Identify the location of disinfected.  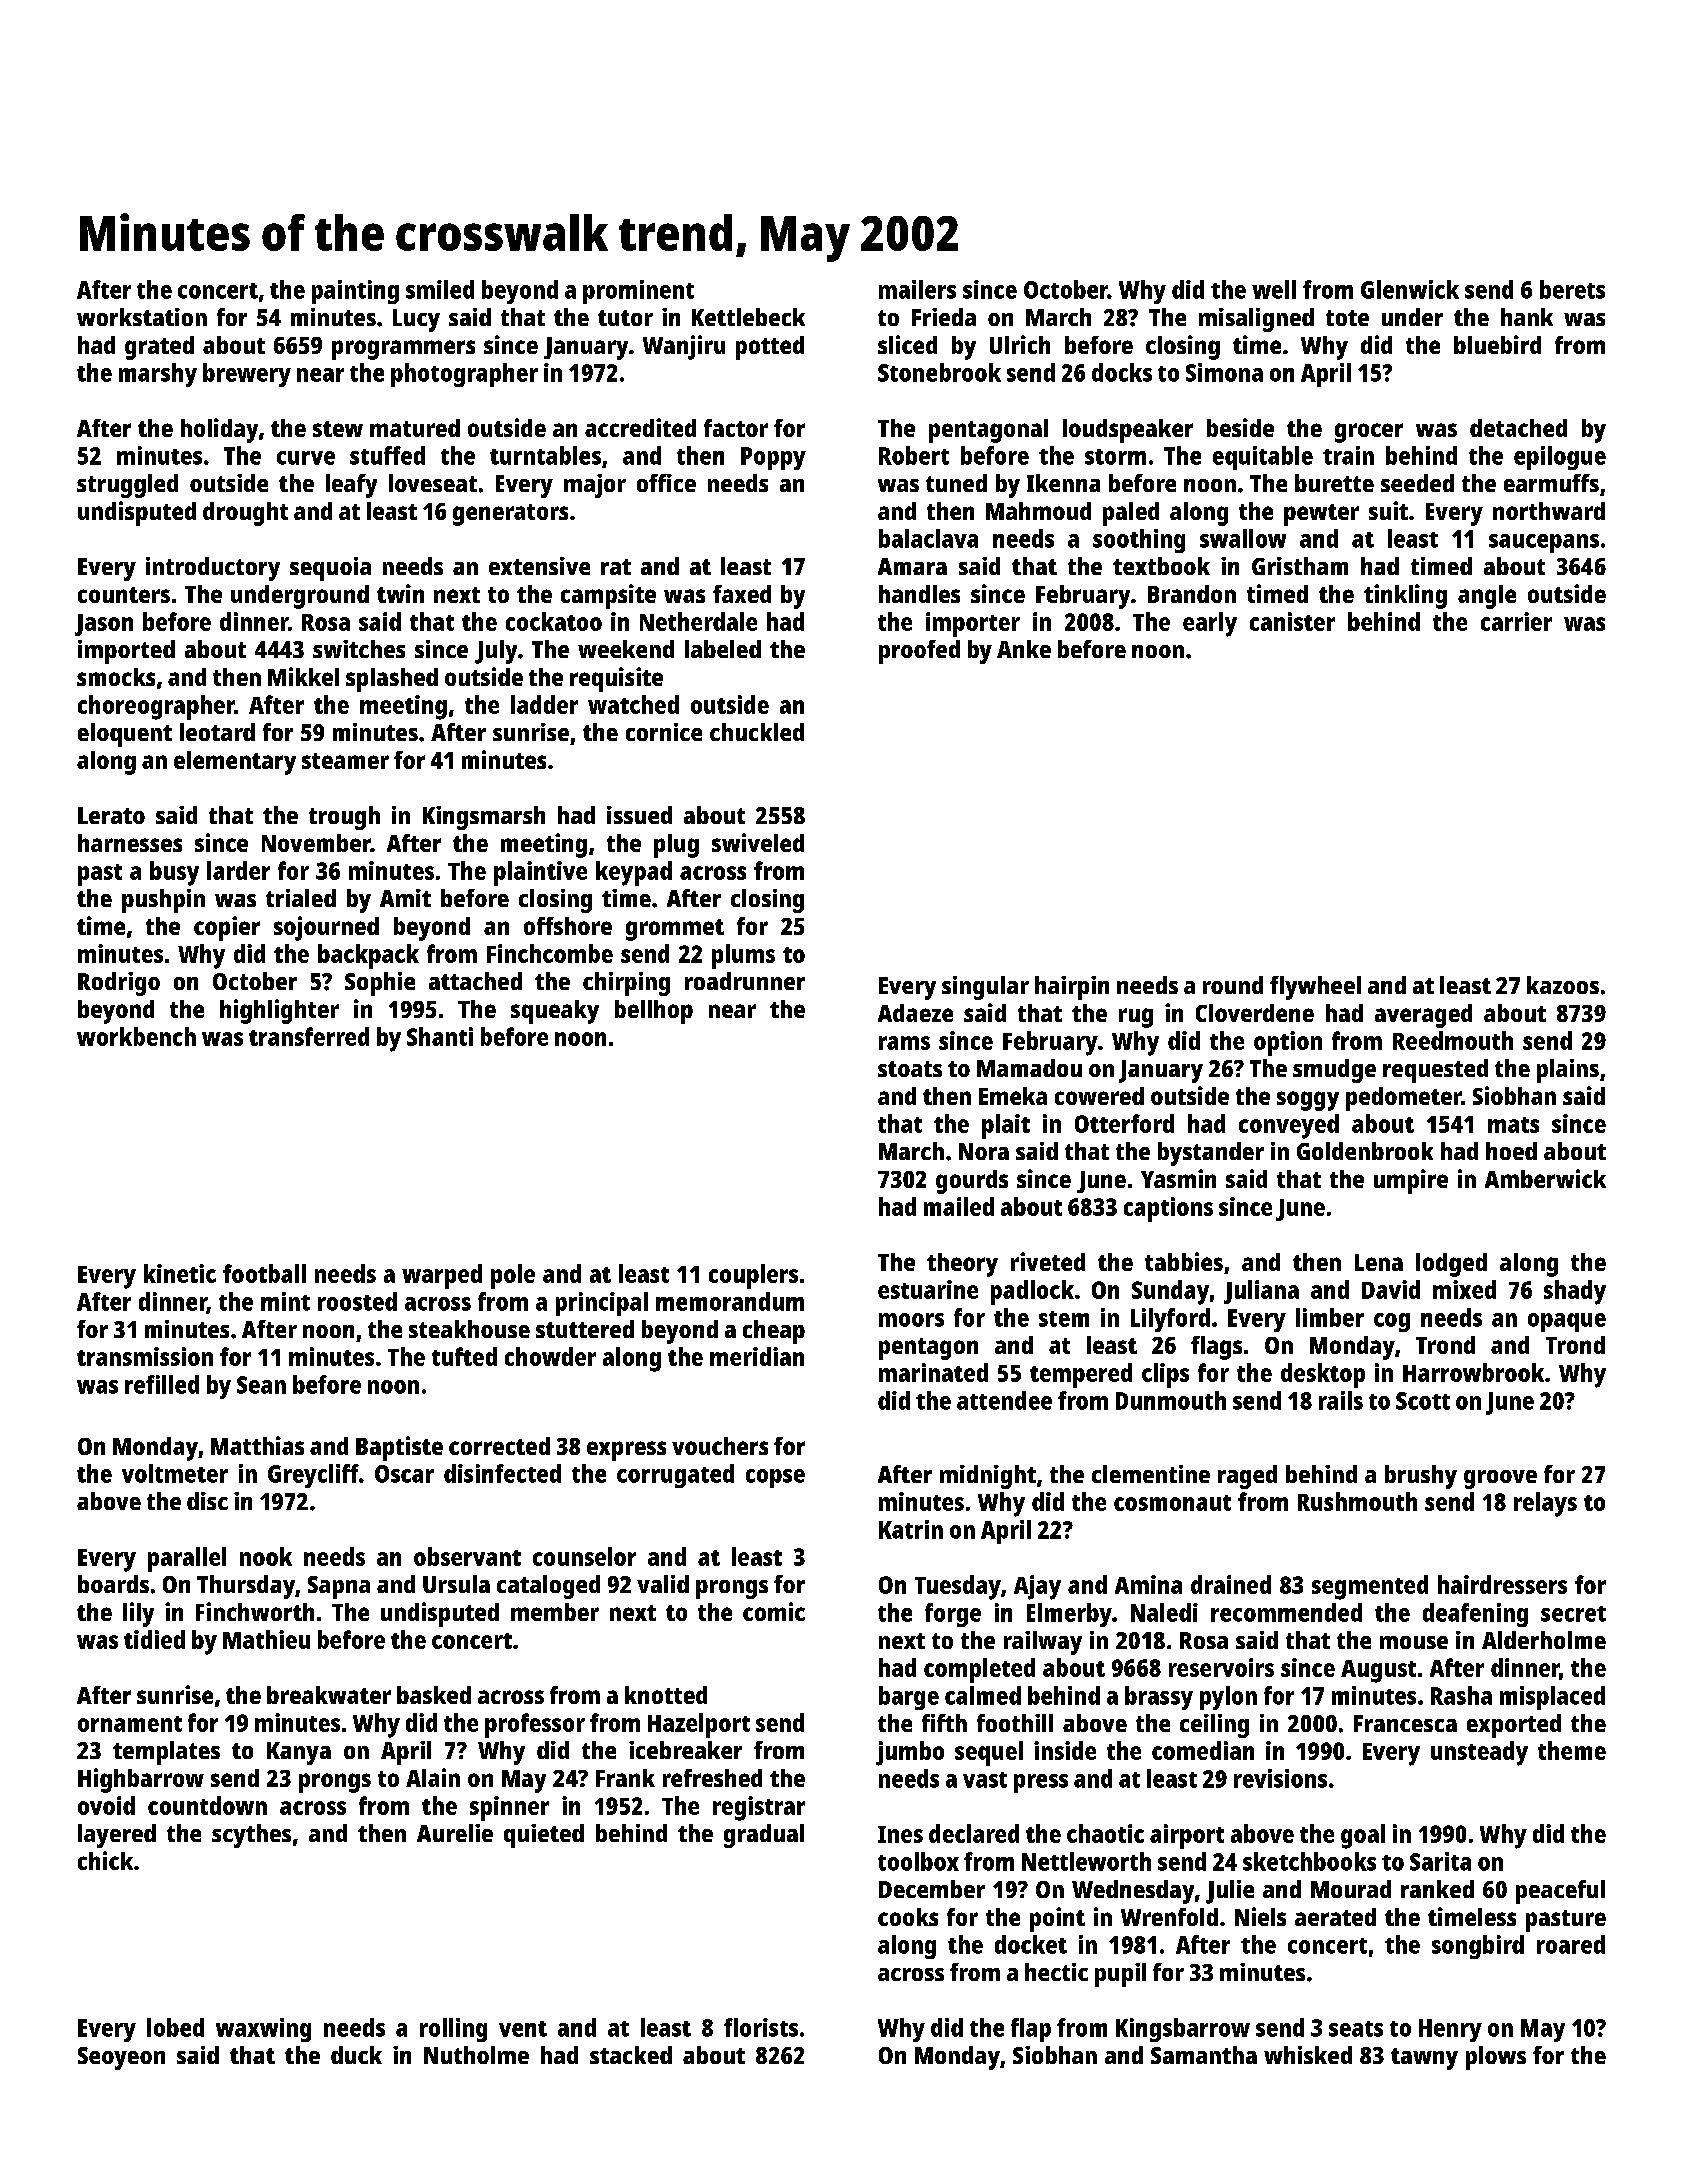
(502, 1473).
